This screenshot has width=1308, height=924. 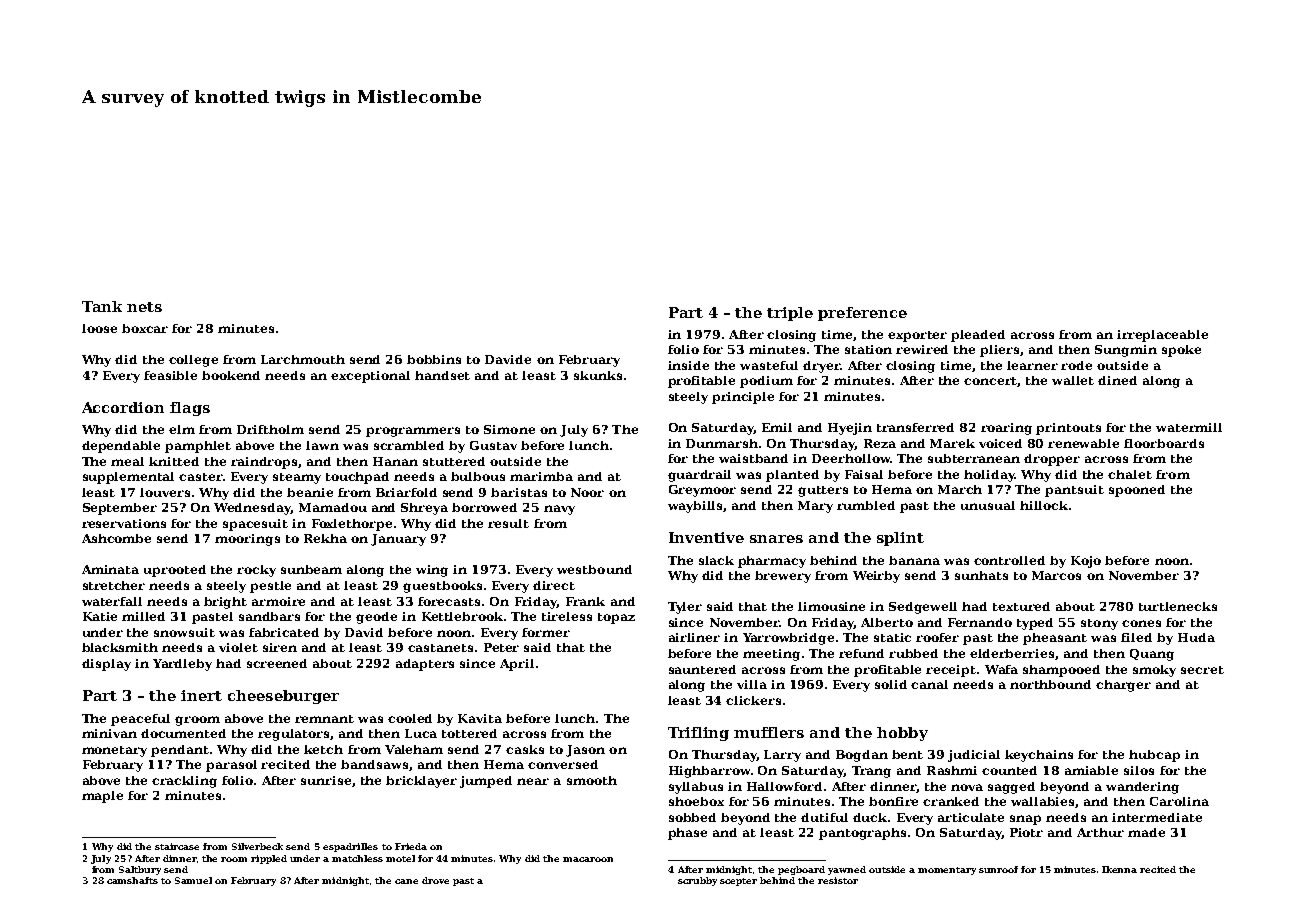 I want to click on Tank, so click(x=102, y=306).
